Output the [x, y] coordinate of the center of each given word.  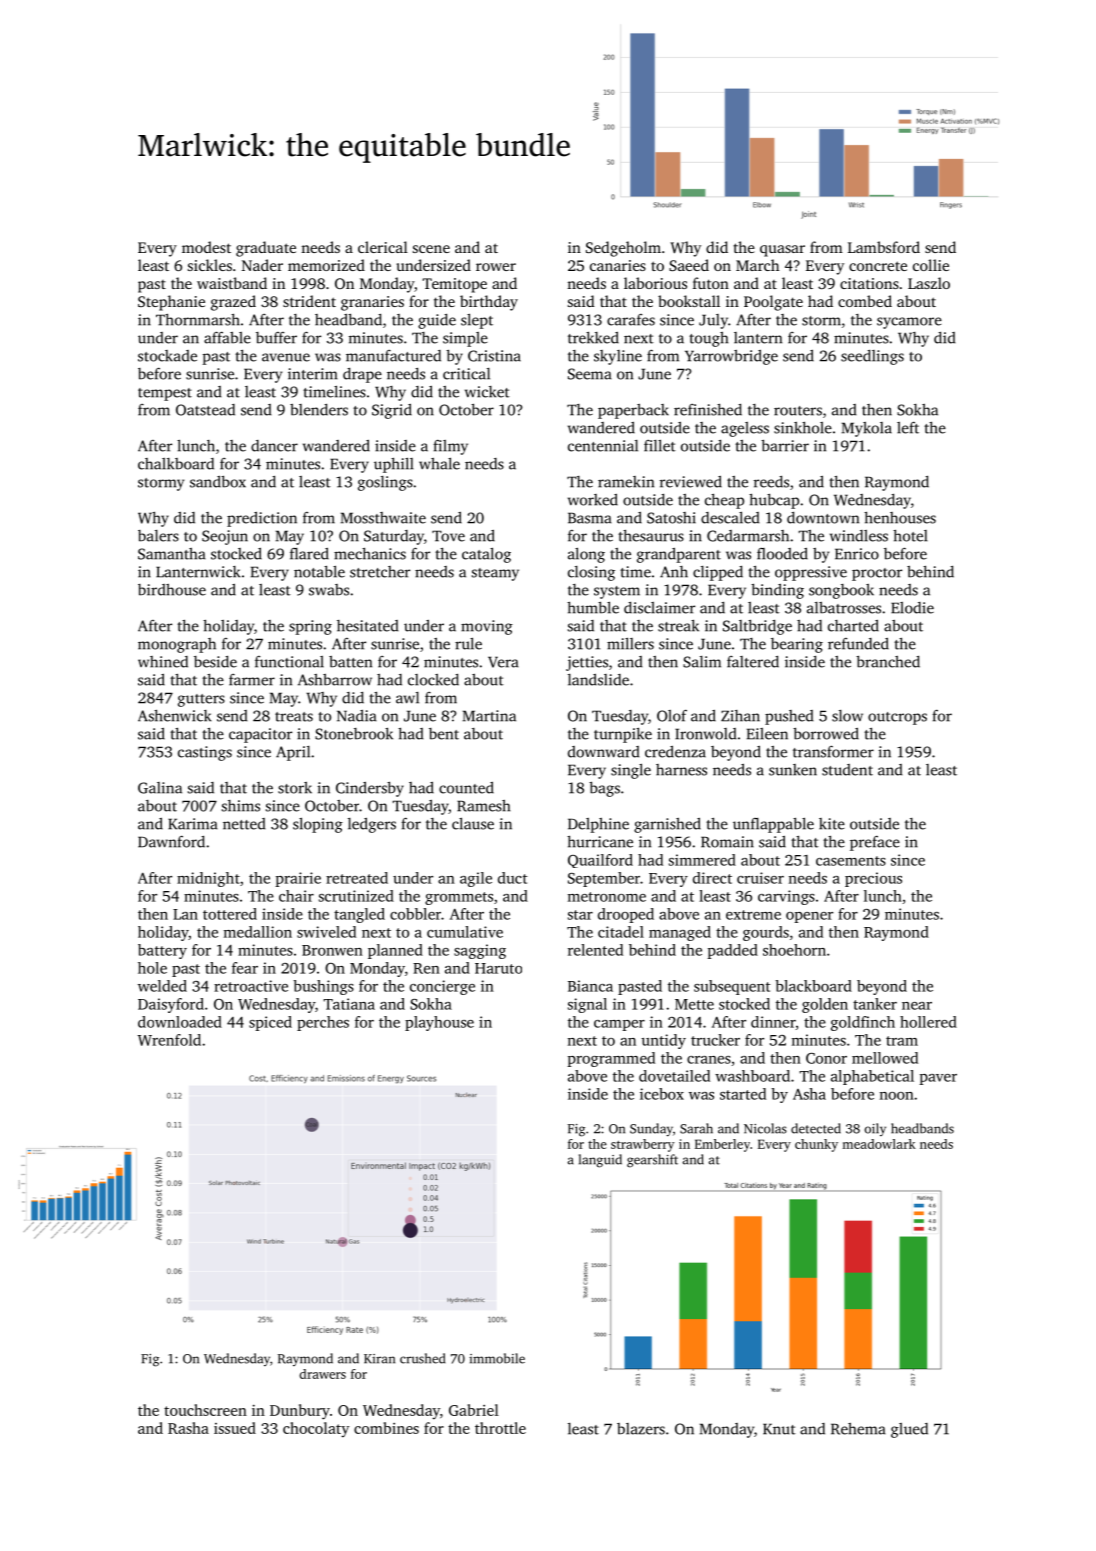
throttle [500, 1428]
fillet [660, 445]
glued [909, 1430]
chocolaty [316, 1430]
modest [206, 247]
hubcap [774, 501]
